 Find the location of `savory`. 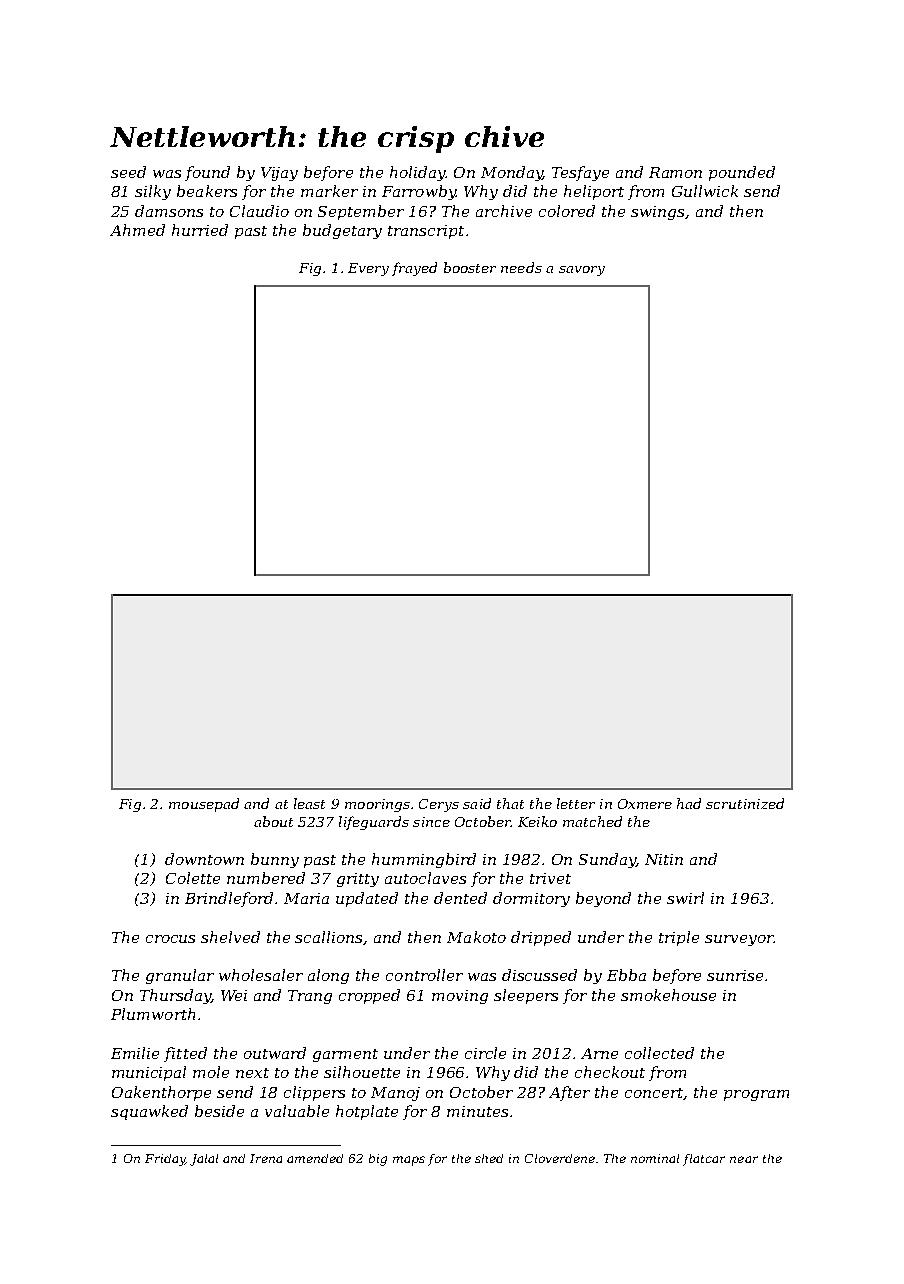

savory is located at coordinates (582, 271).
